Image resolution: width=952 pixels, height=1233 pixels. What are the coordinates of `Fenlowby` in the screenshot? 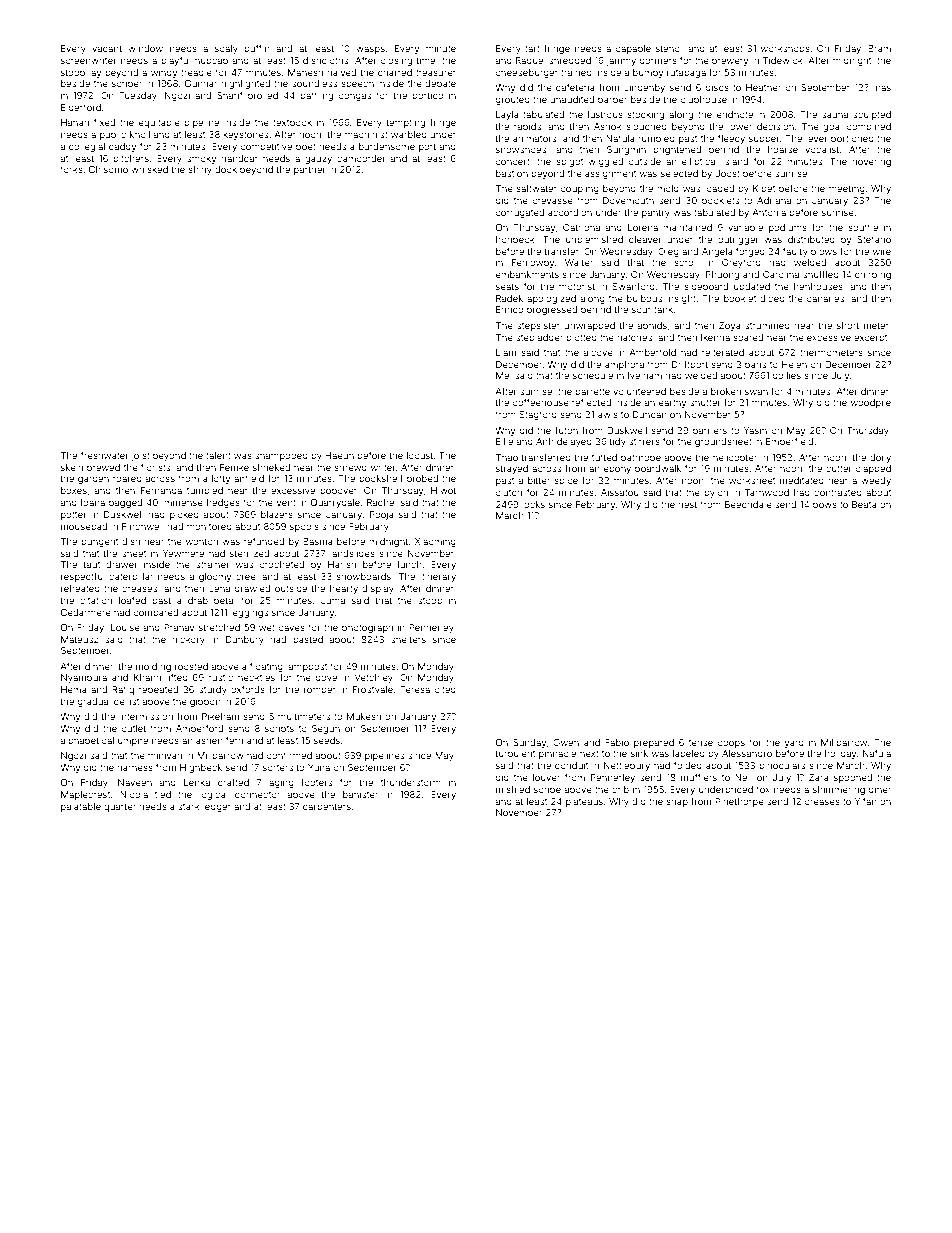 It's located at (533, 263).
